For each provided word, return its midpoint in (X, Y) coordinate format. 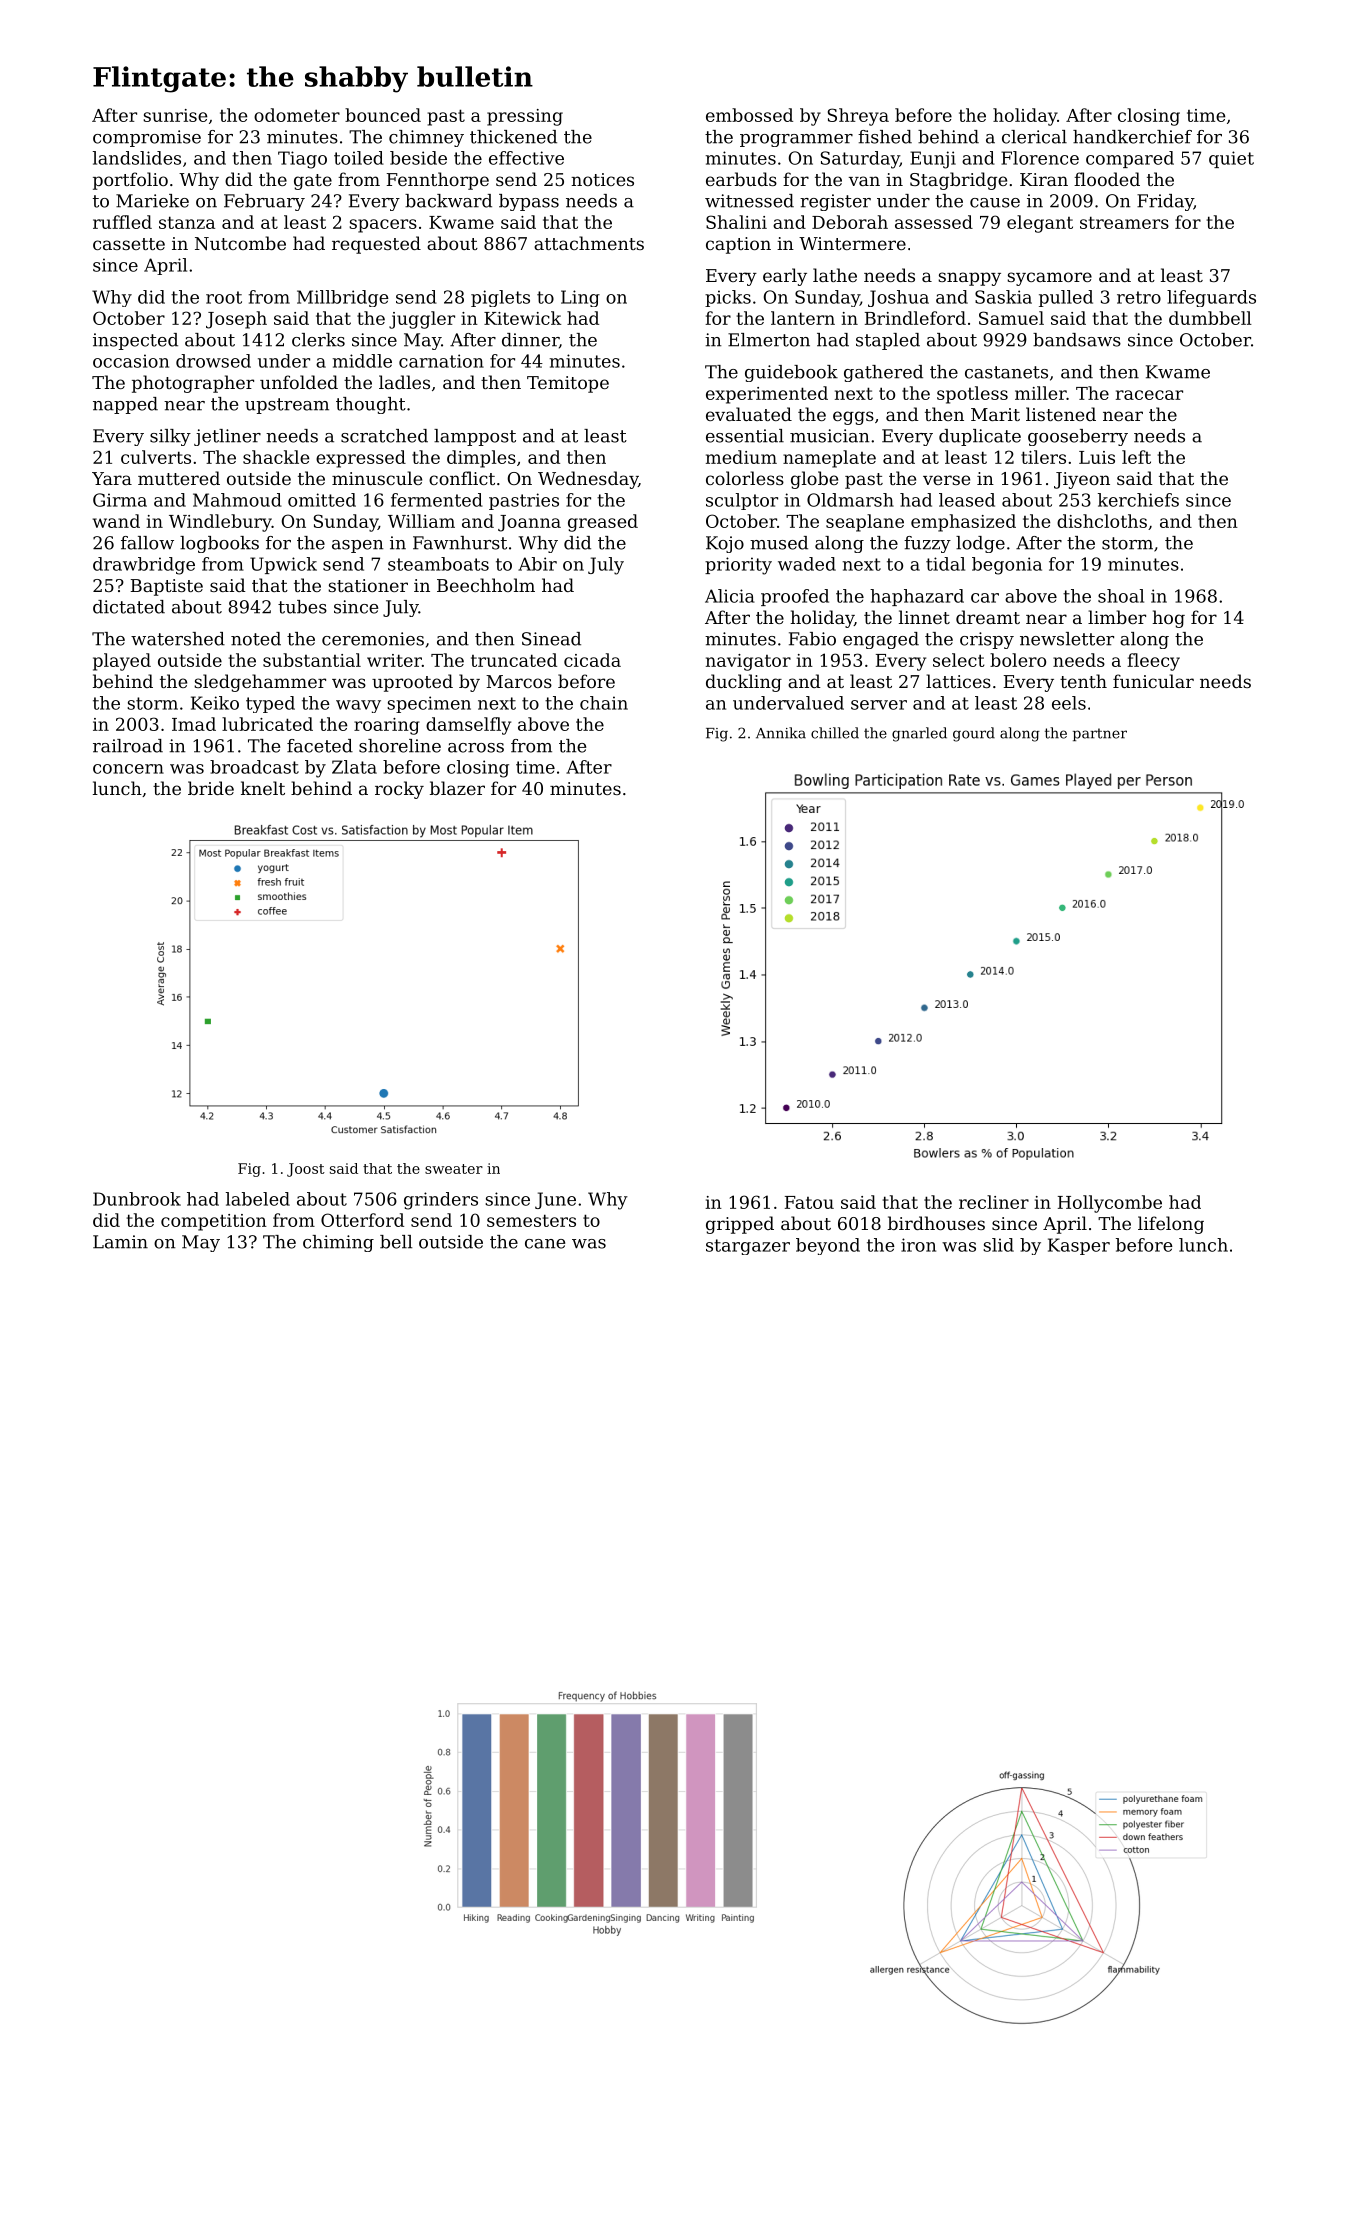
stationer (368, 585)
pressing (525, 117)
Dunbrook (137, 1199)
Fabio (812, 639)
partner (1100, 734)
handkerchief (1132, 137)
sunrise (175, 115)
